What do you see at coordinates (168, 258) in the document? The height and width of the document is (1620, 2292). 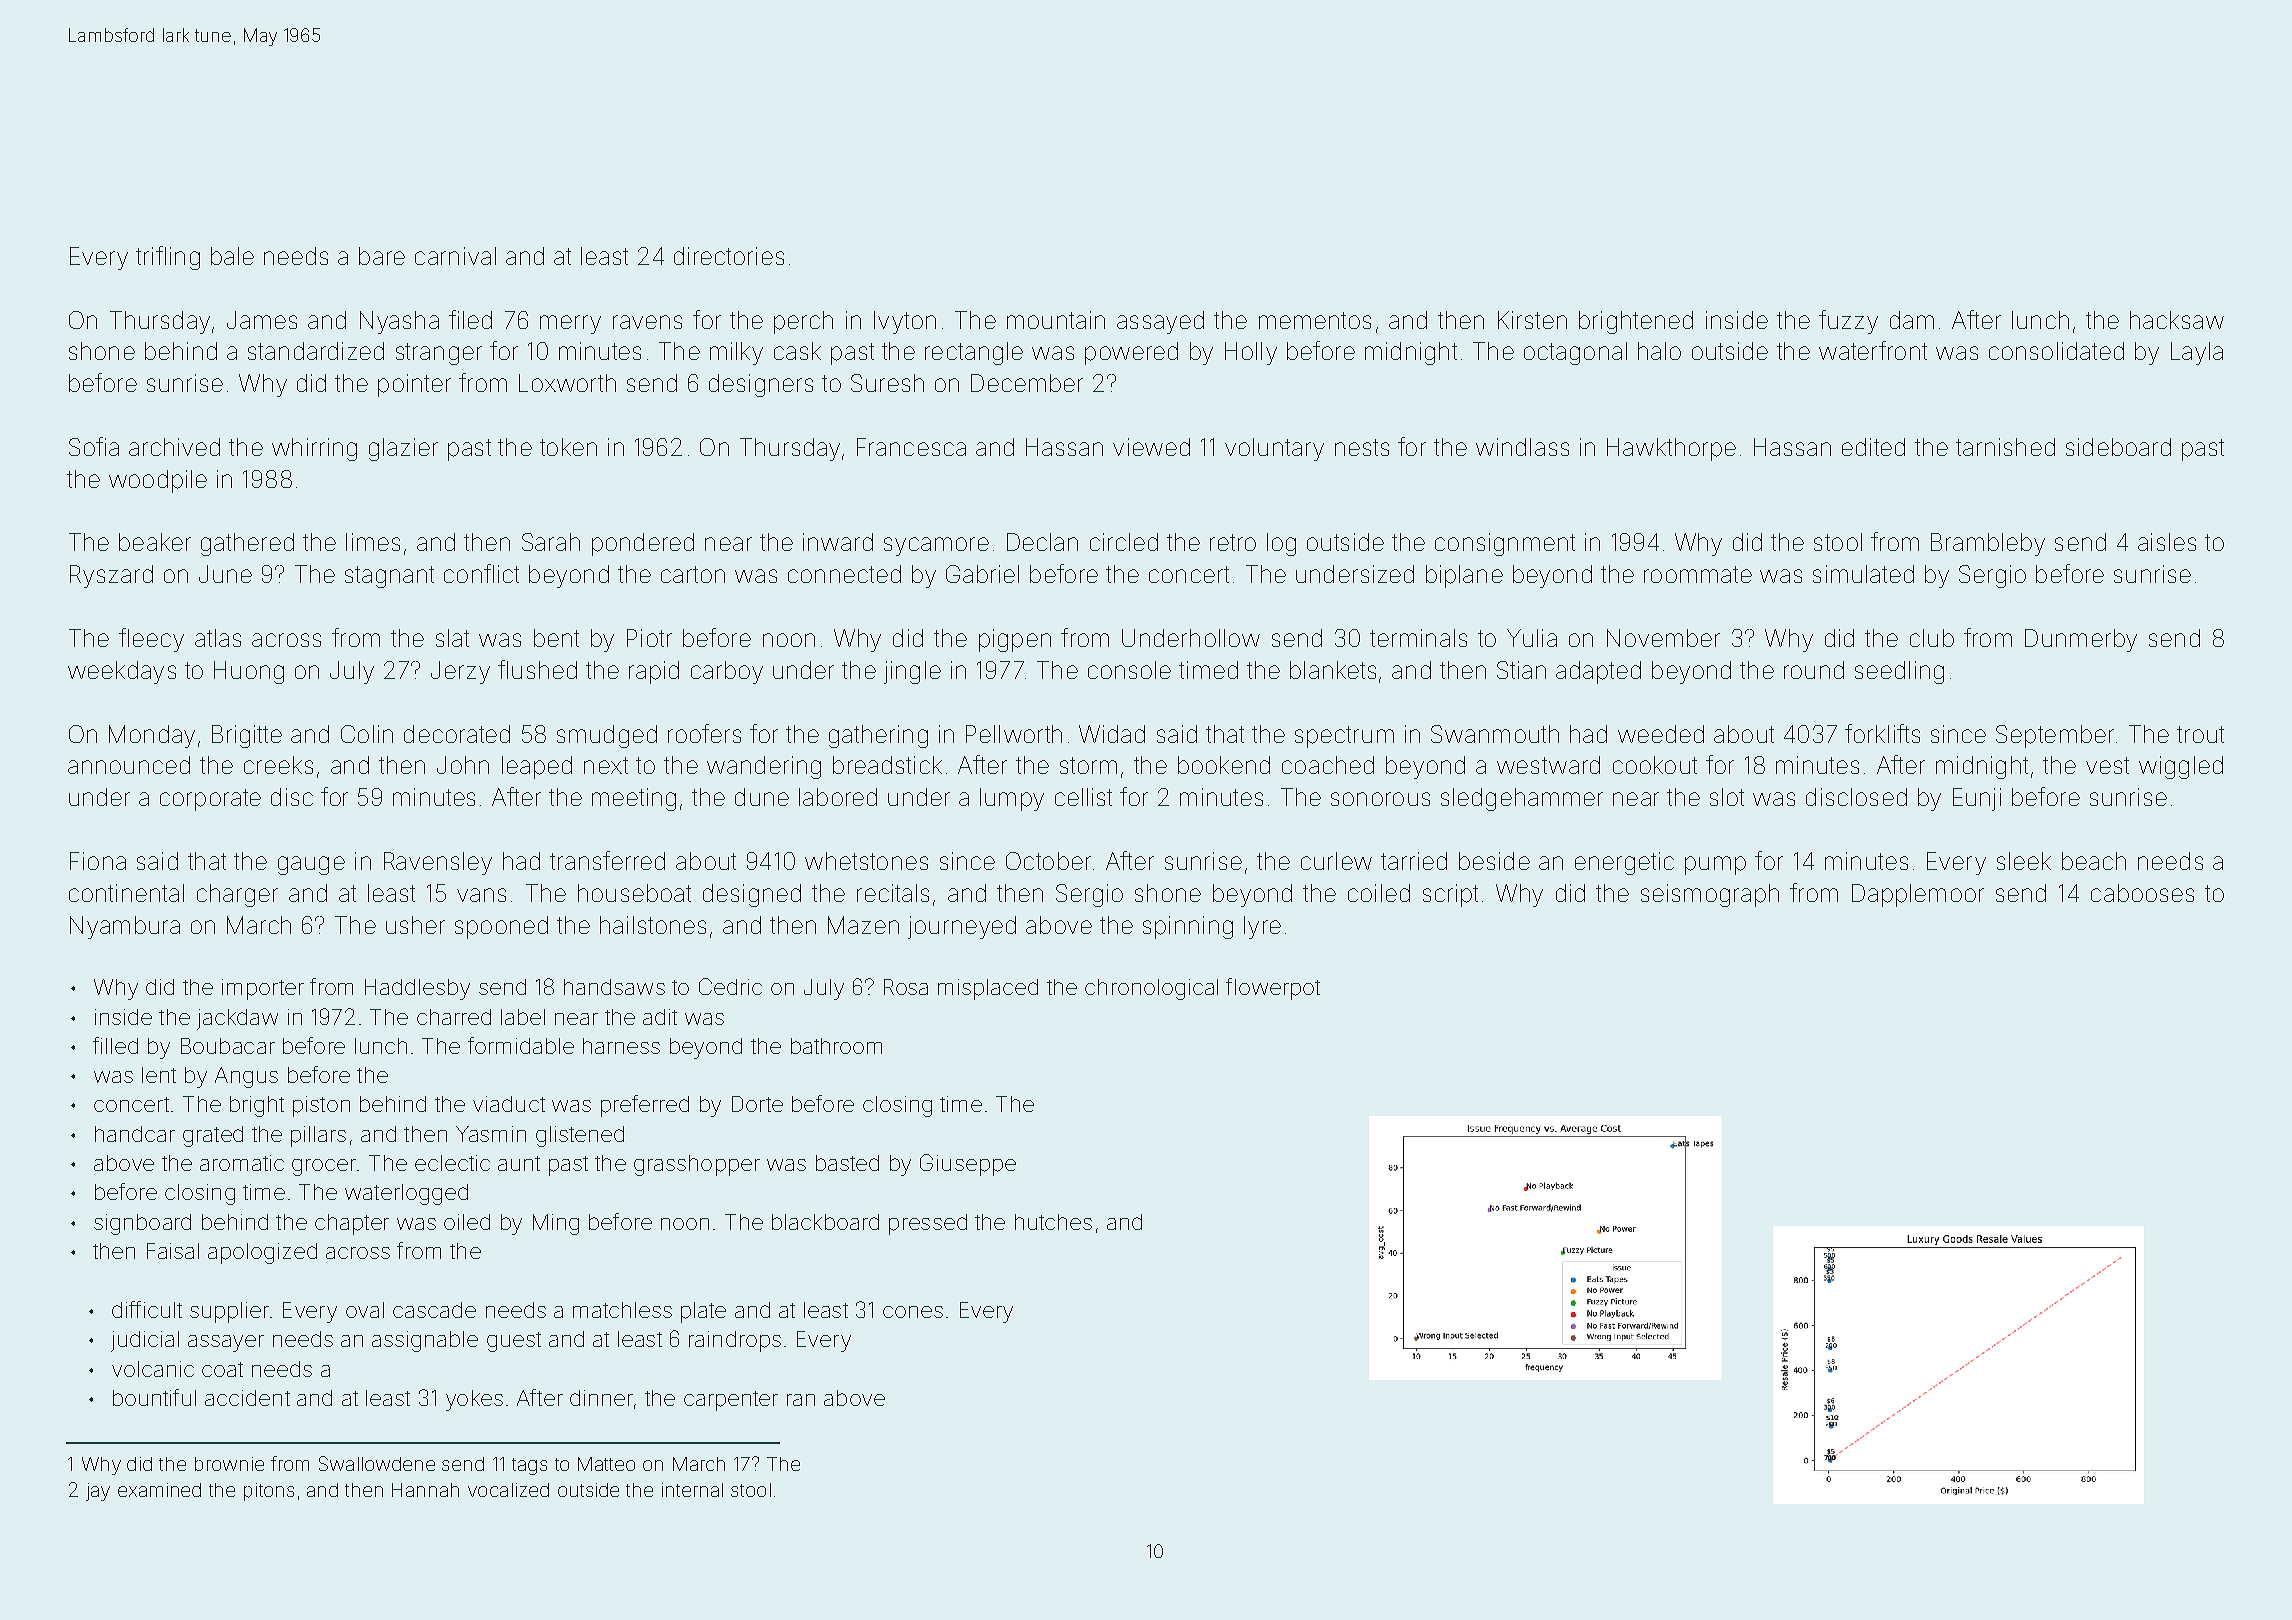 I see `trifling` at bounding box center [168, 258].
